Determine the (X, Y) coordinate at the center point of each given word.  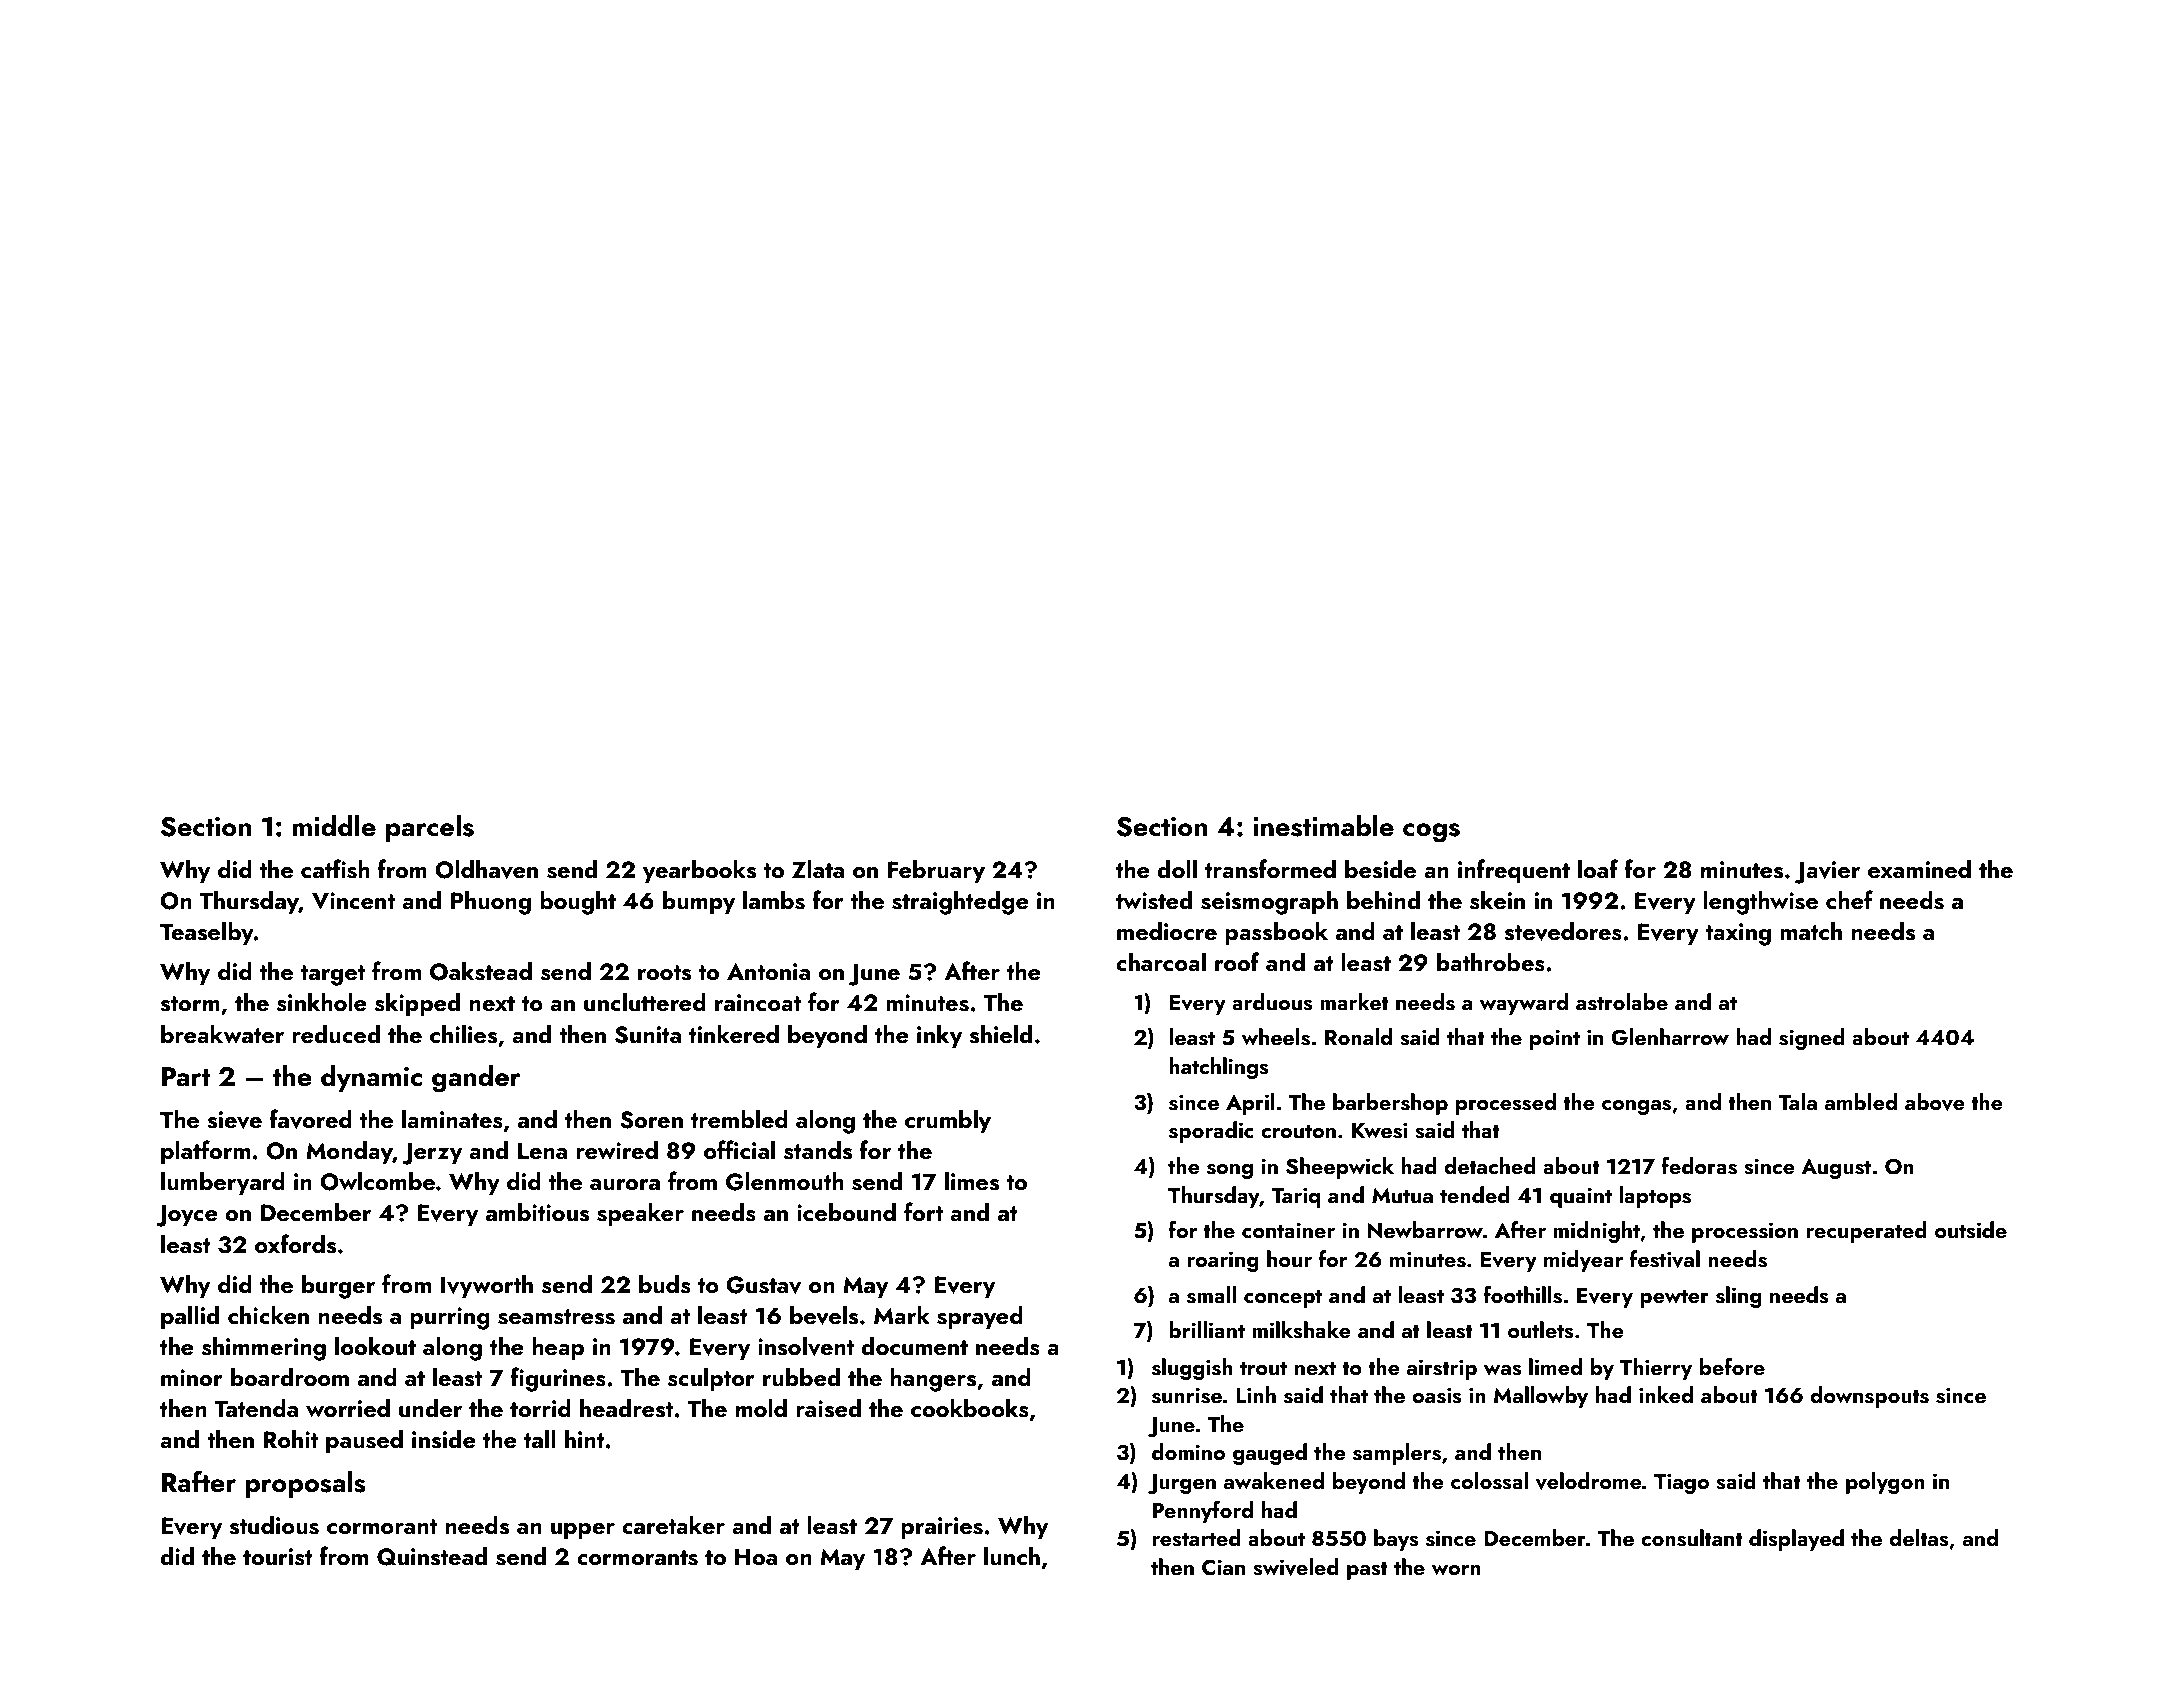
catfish (335, 869)
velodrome (1589, 1481)
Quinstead (432, 1556)
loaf (1598, 868)
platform (205, 1152)
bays (1396, 1540)
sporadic (1211, 1132)
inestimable (1323, 826)
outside (1971, 1230)
